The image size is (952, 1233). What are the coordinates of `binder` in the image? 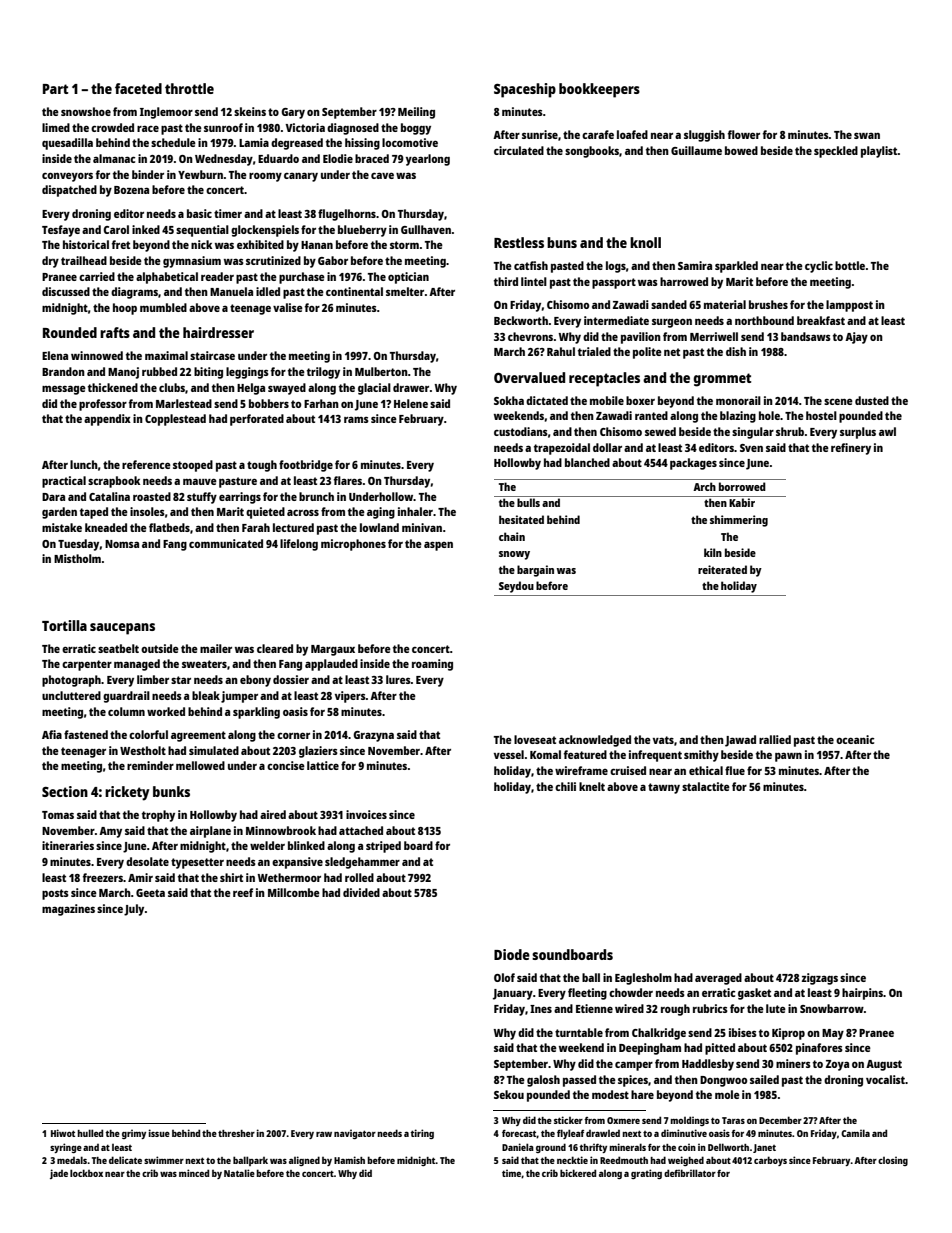 It's located at (148, 174).
